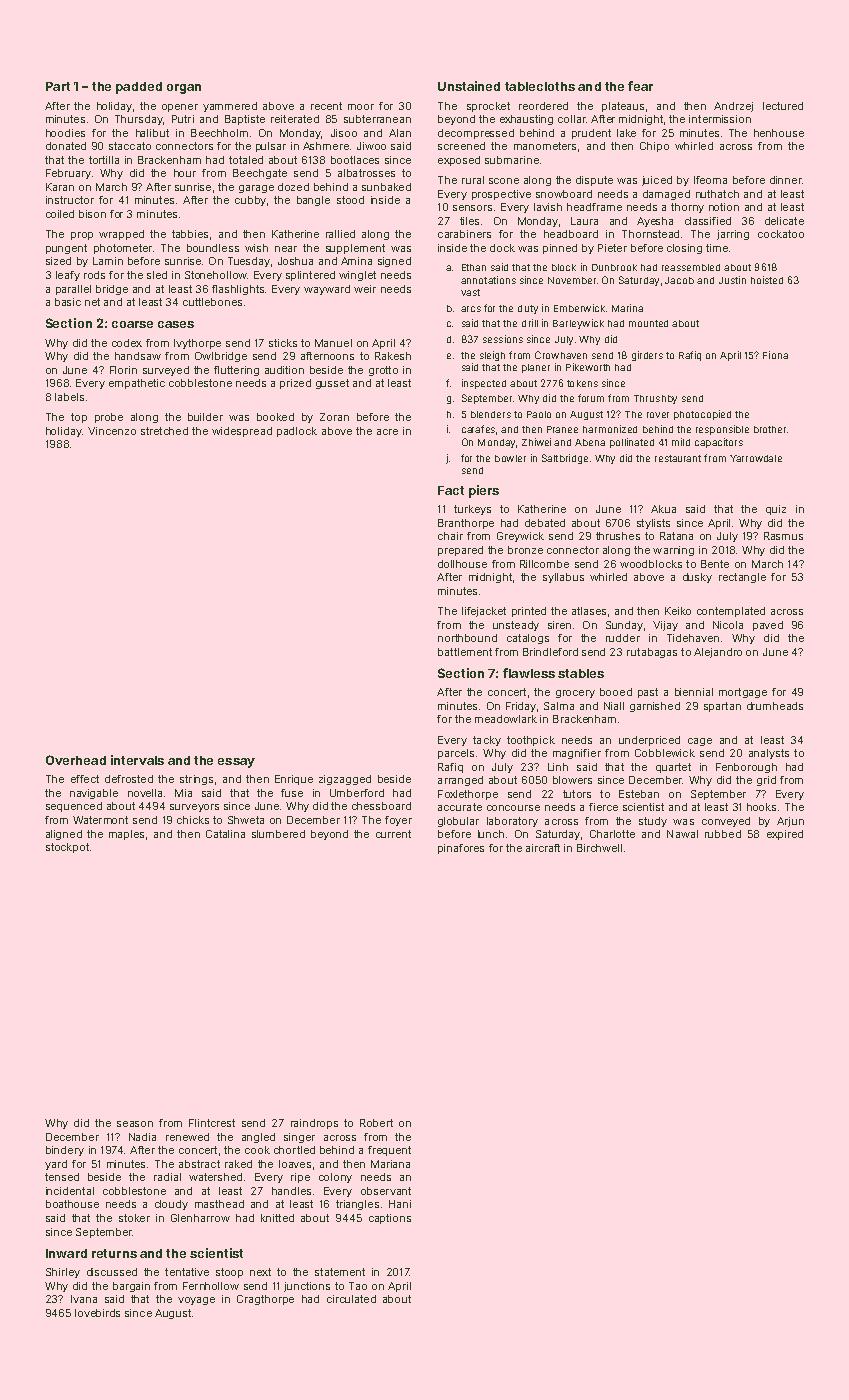  What do you see at coordinates (655, 399) in the document?
I see `Thrushby` at bounding box center [655, 399].
